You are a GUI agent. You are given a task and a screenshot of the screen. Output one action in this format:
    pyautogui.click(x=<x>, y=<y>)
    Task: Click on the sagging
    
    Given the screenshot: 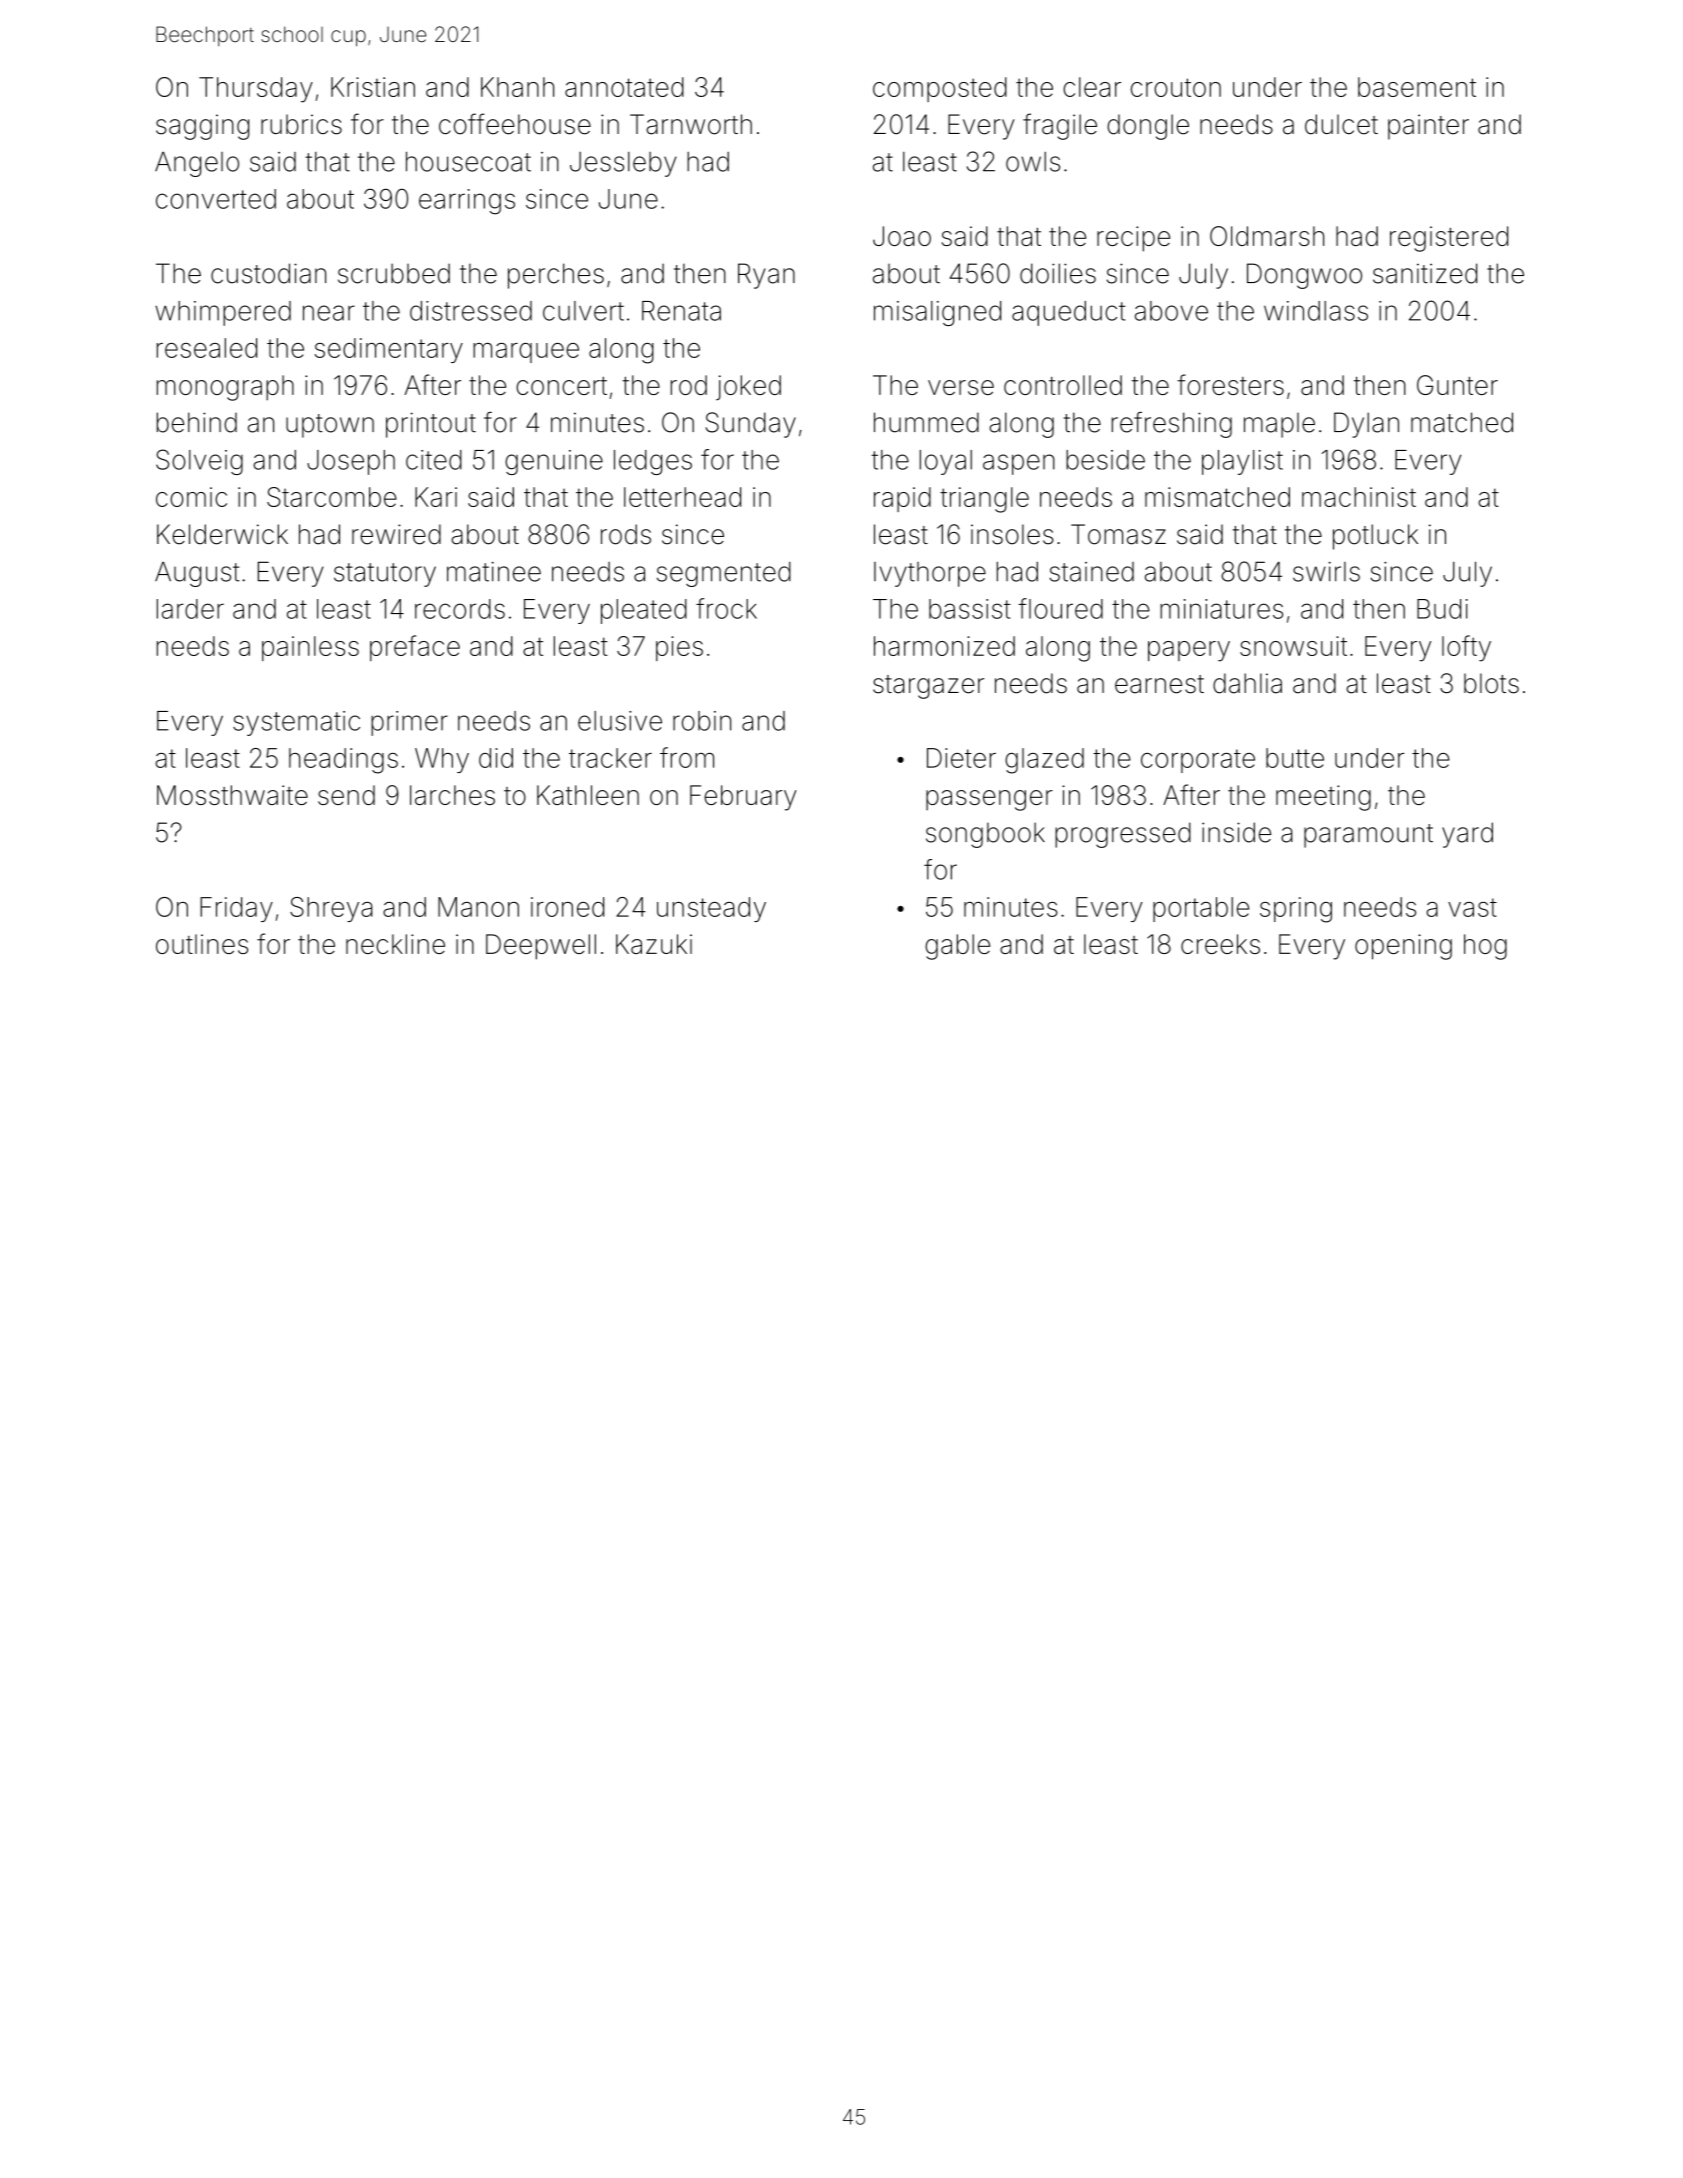 What is the action you would take?
    pyautogui.click(x=202, y=127)
